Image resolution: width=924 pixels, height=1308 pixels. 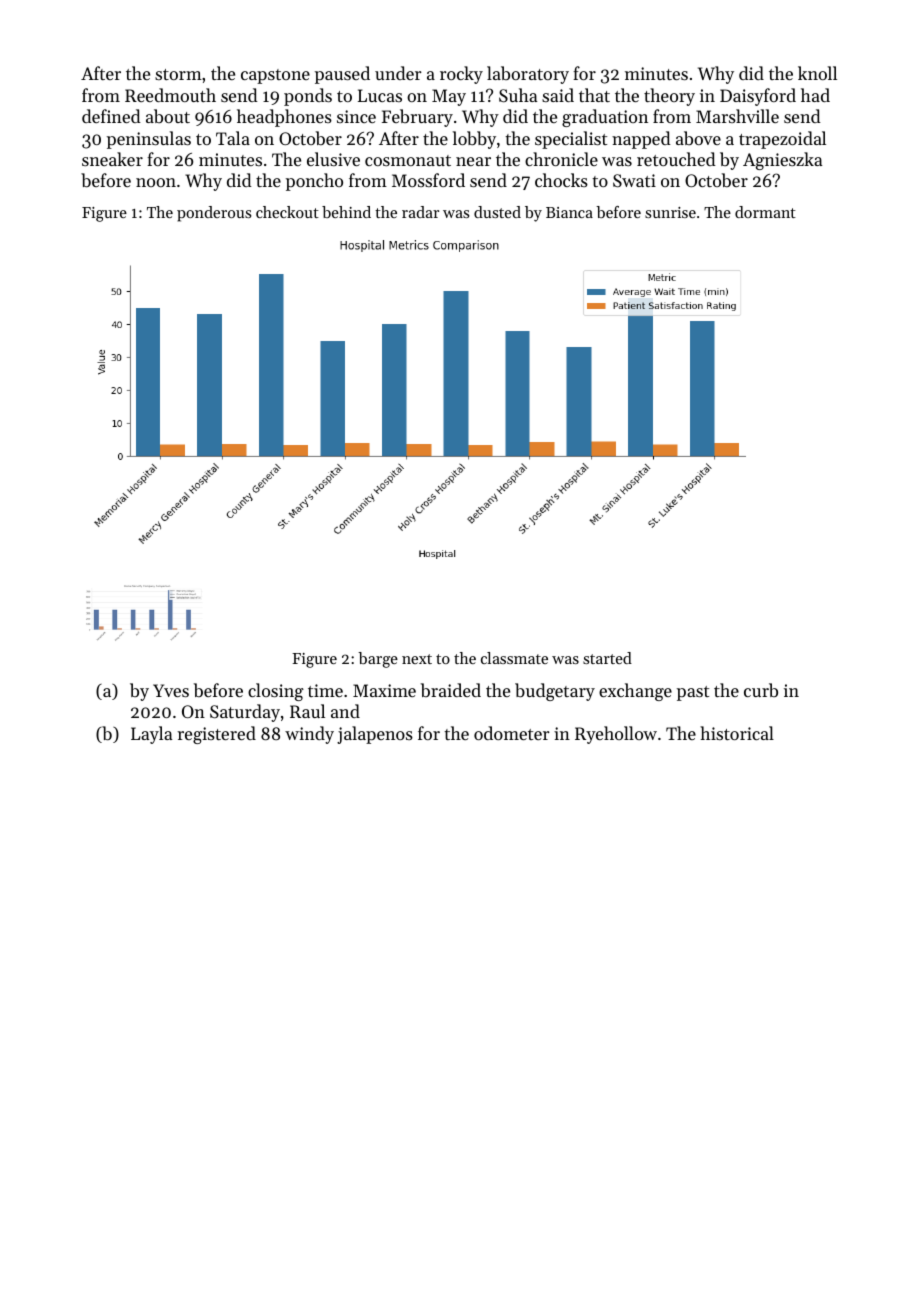 I want to click on ponderous, so click(x=214, y=214).
